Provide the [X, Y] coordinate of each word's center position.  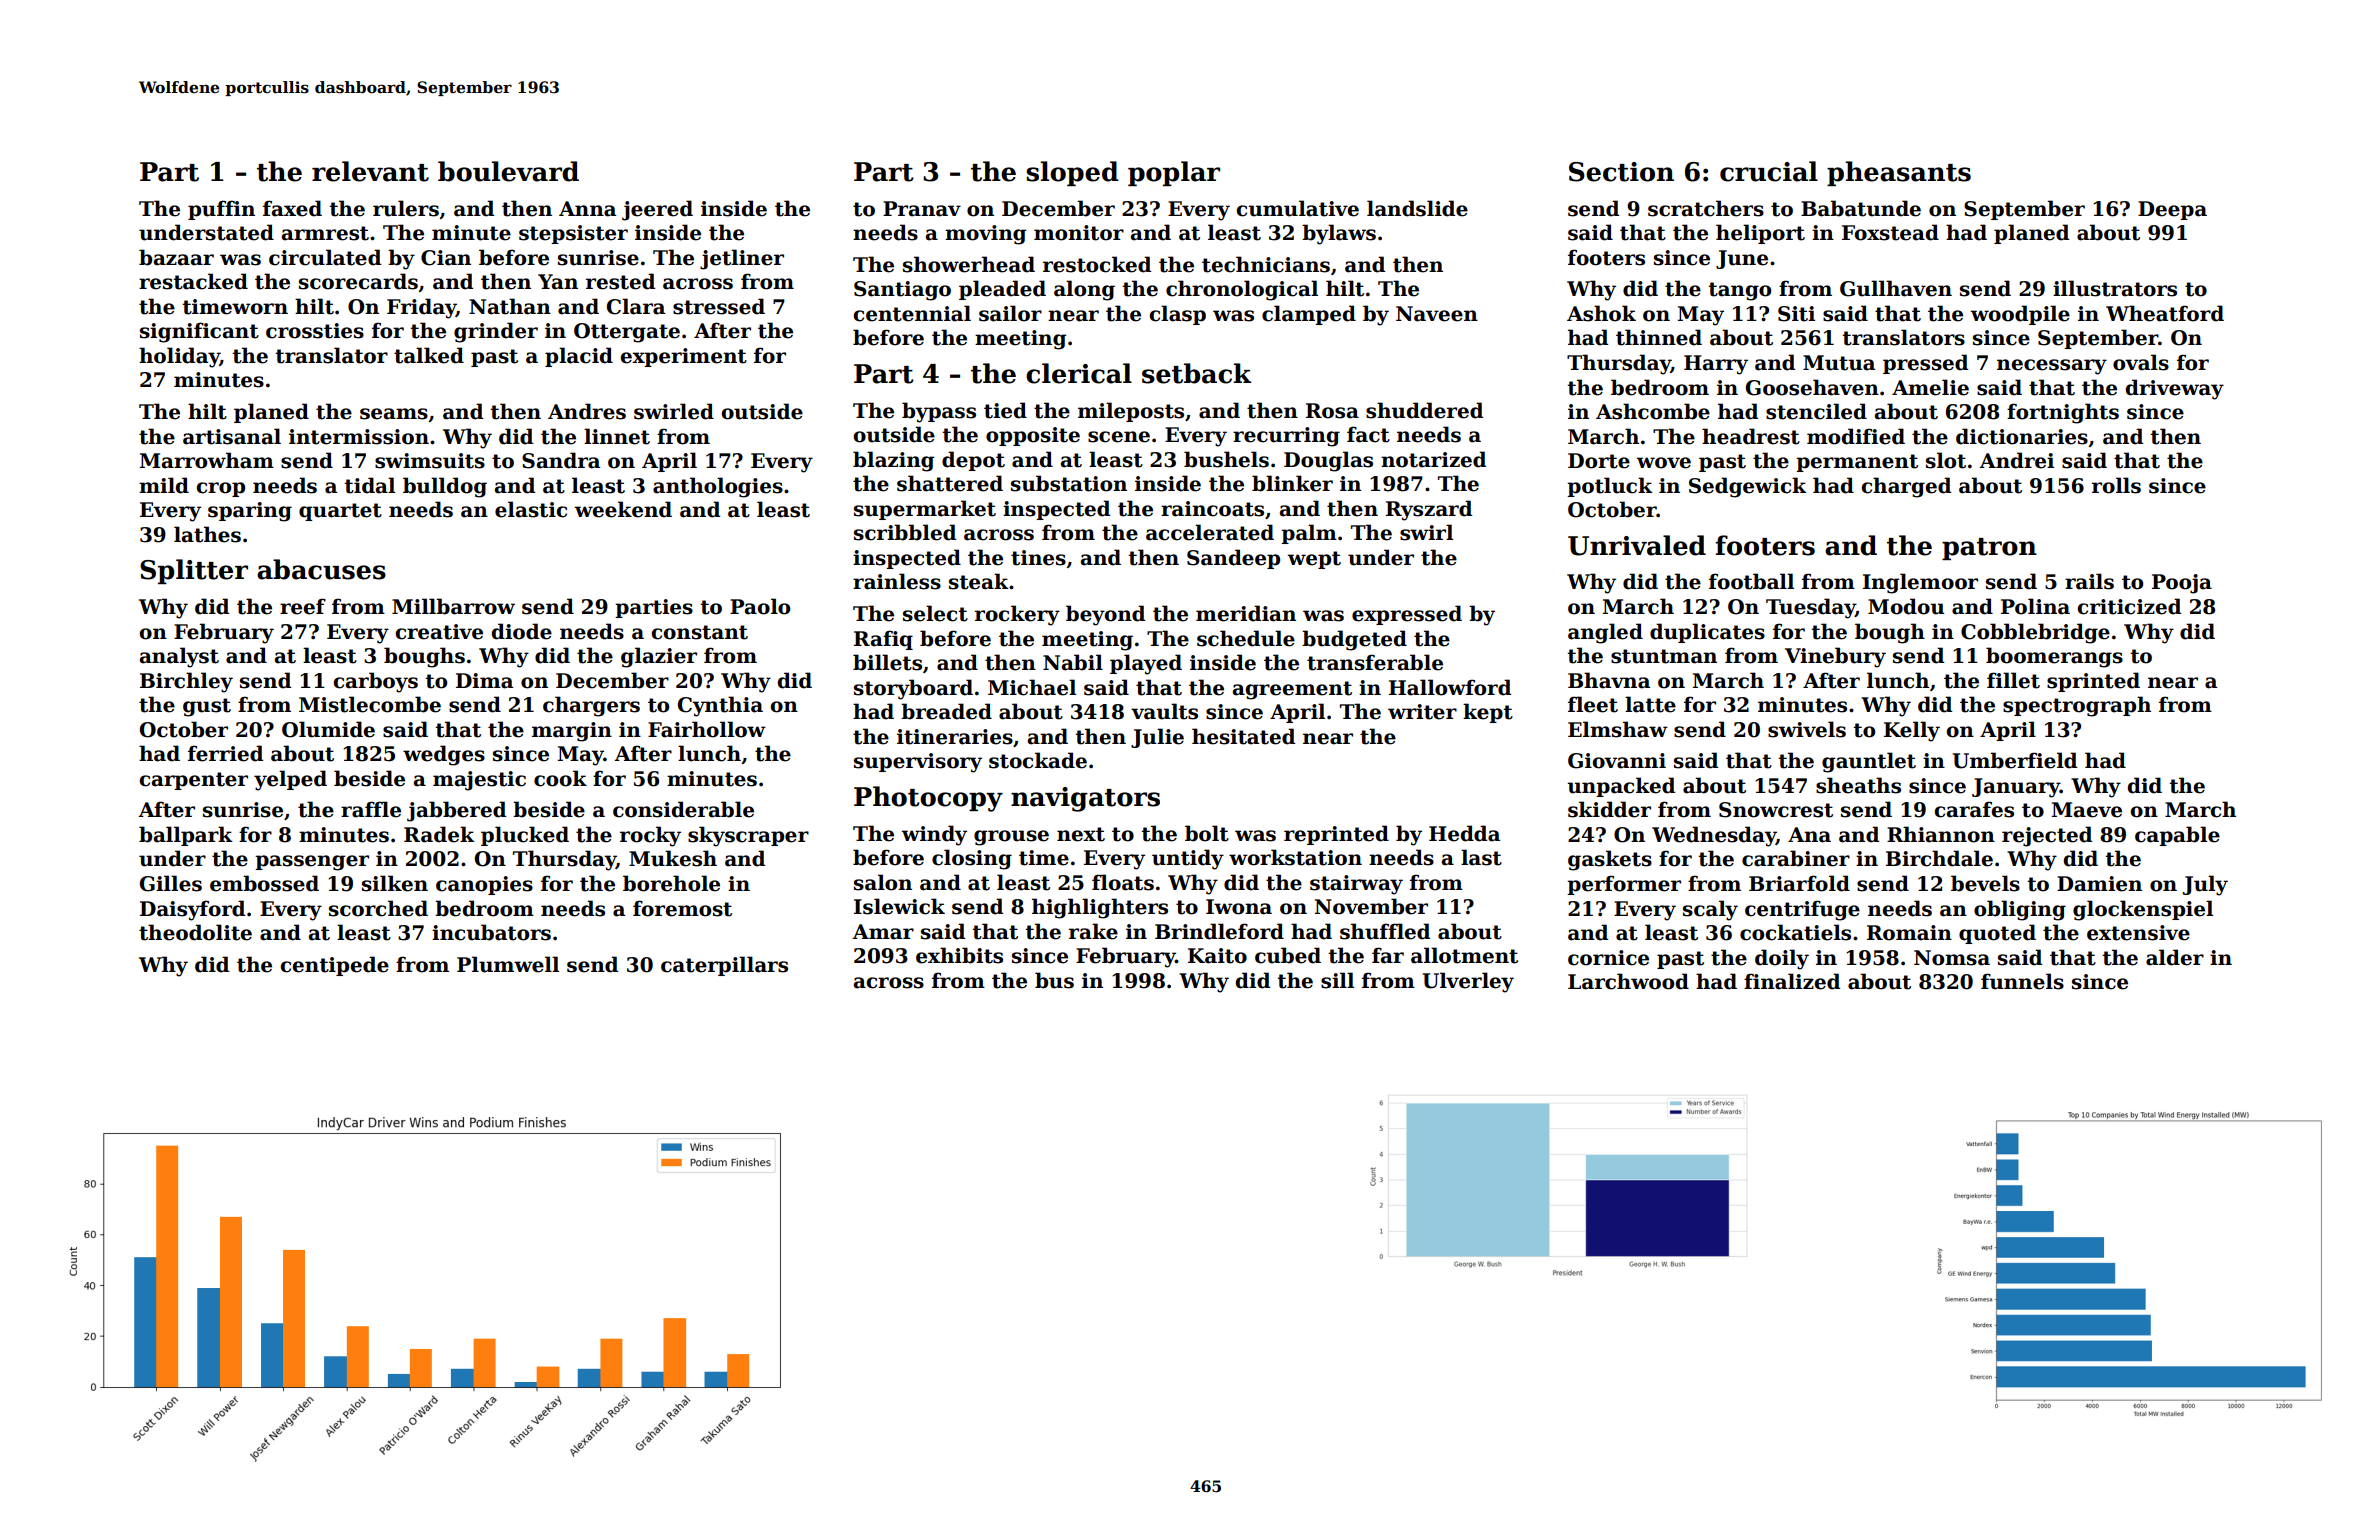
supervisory [918, 763]
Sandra [561, 460]
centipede [334, 966]
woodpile [2020, 315]
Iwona [1239, 907]
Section [1621, 172]
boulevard [508, 171]
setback [1196, 373]
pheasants [1899, 173]
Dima [484, 681]
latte [1650, 704]
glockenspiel [2143, 910]
